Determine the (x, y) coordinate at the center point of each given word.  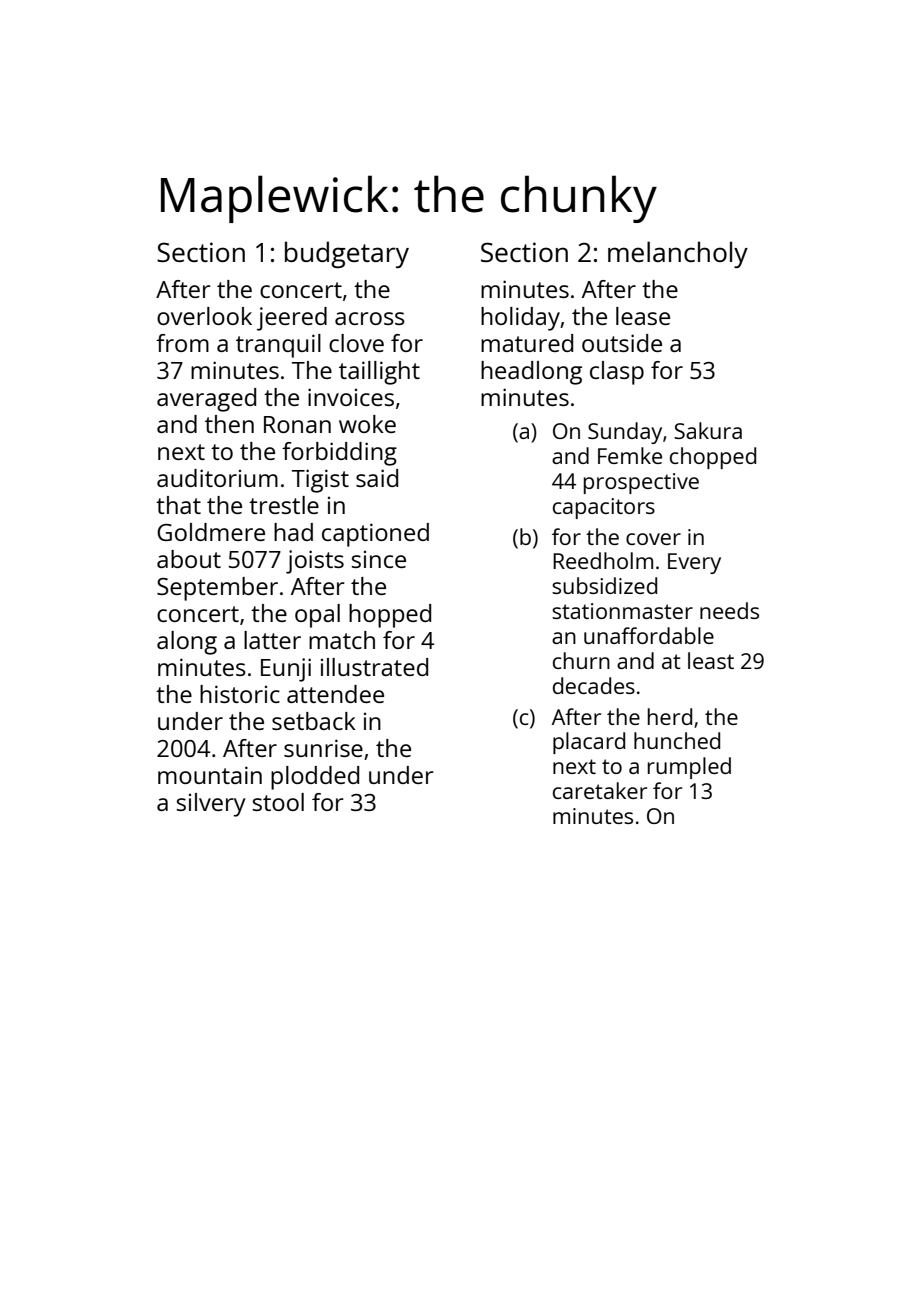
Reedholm (603, 560)
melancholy (678, 254)
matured (527, 343)
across (370, 318)
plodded (315, 778)
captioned (375, 535)
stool (278, 802)
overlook (204, 316)
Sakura (708, 430)
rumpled (689, 768)
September (217, 589)
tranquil (278, 346)
